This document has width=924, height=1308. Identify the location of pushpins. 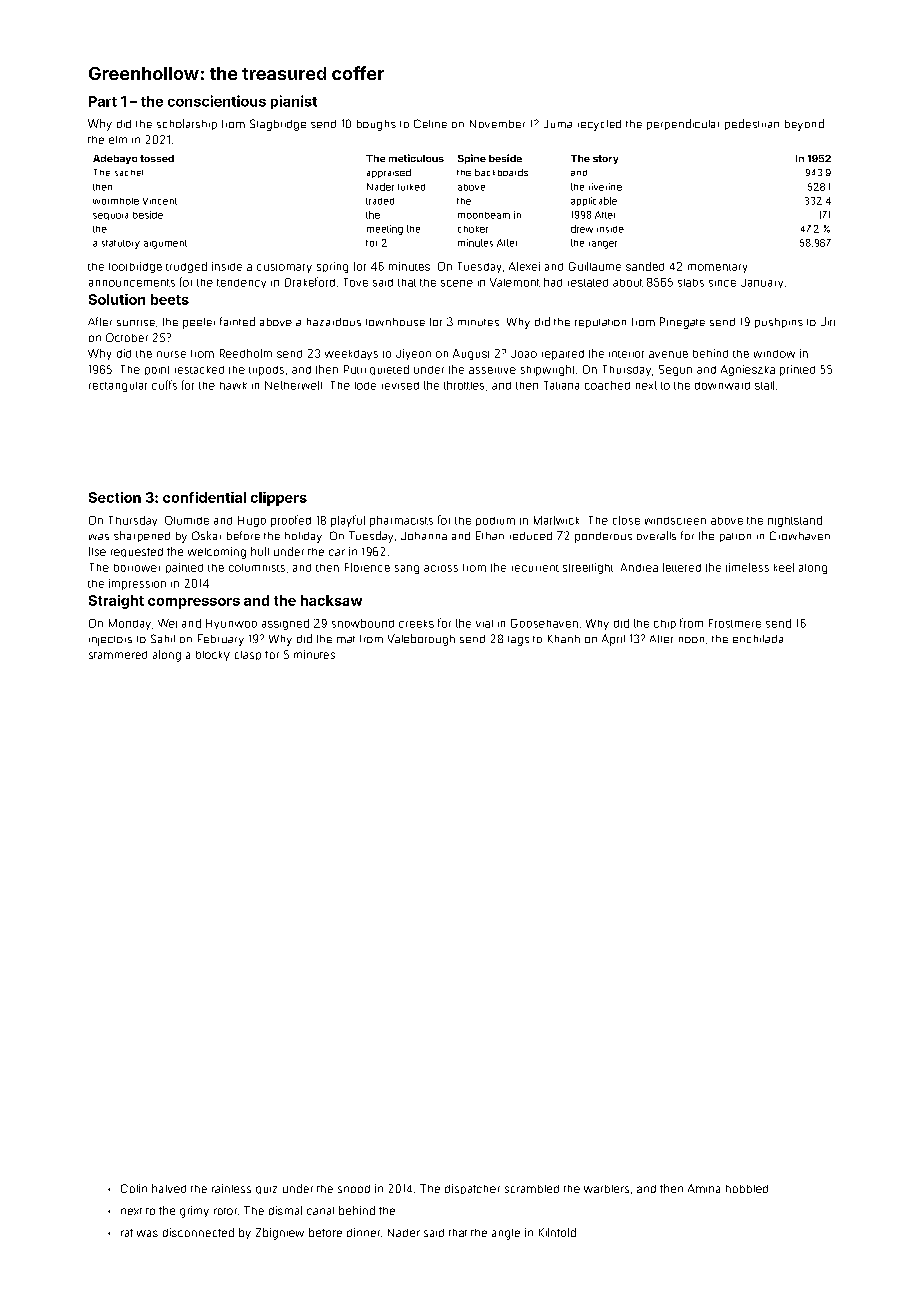
(779, 323).
